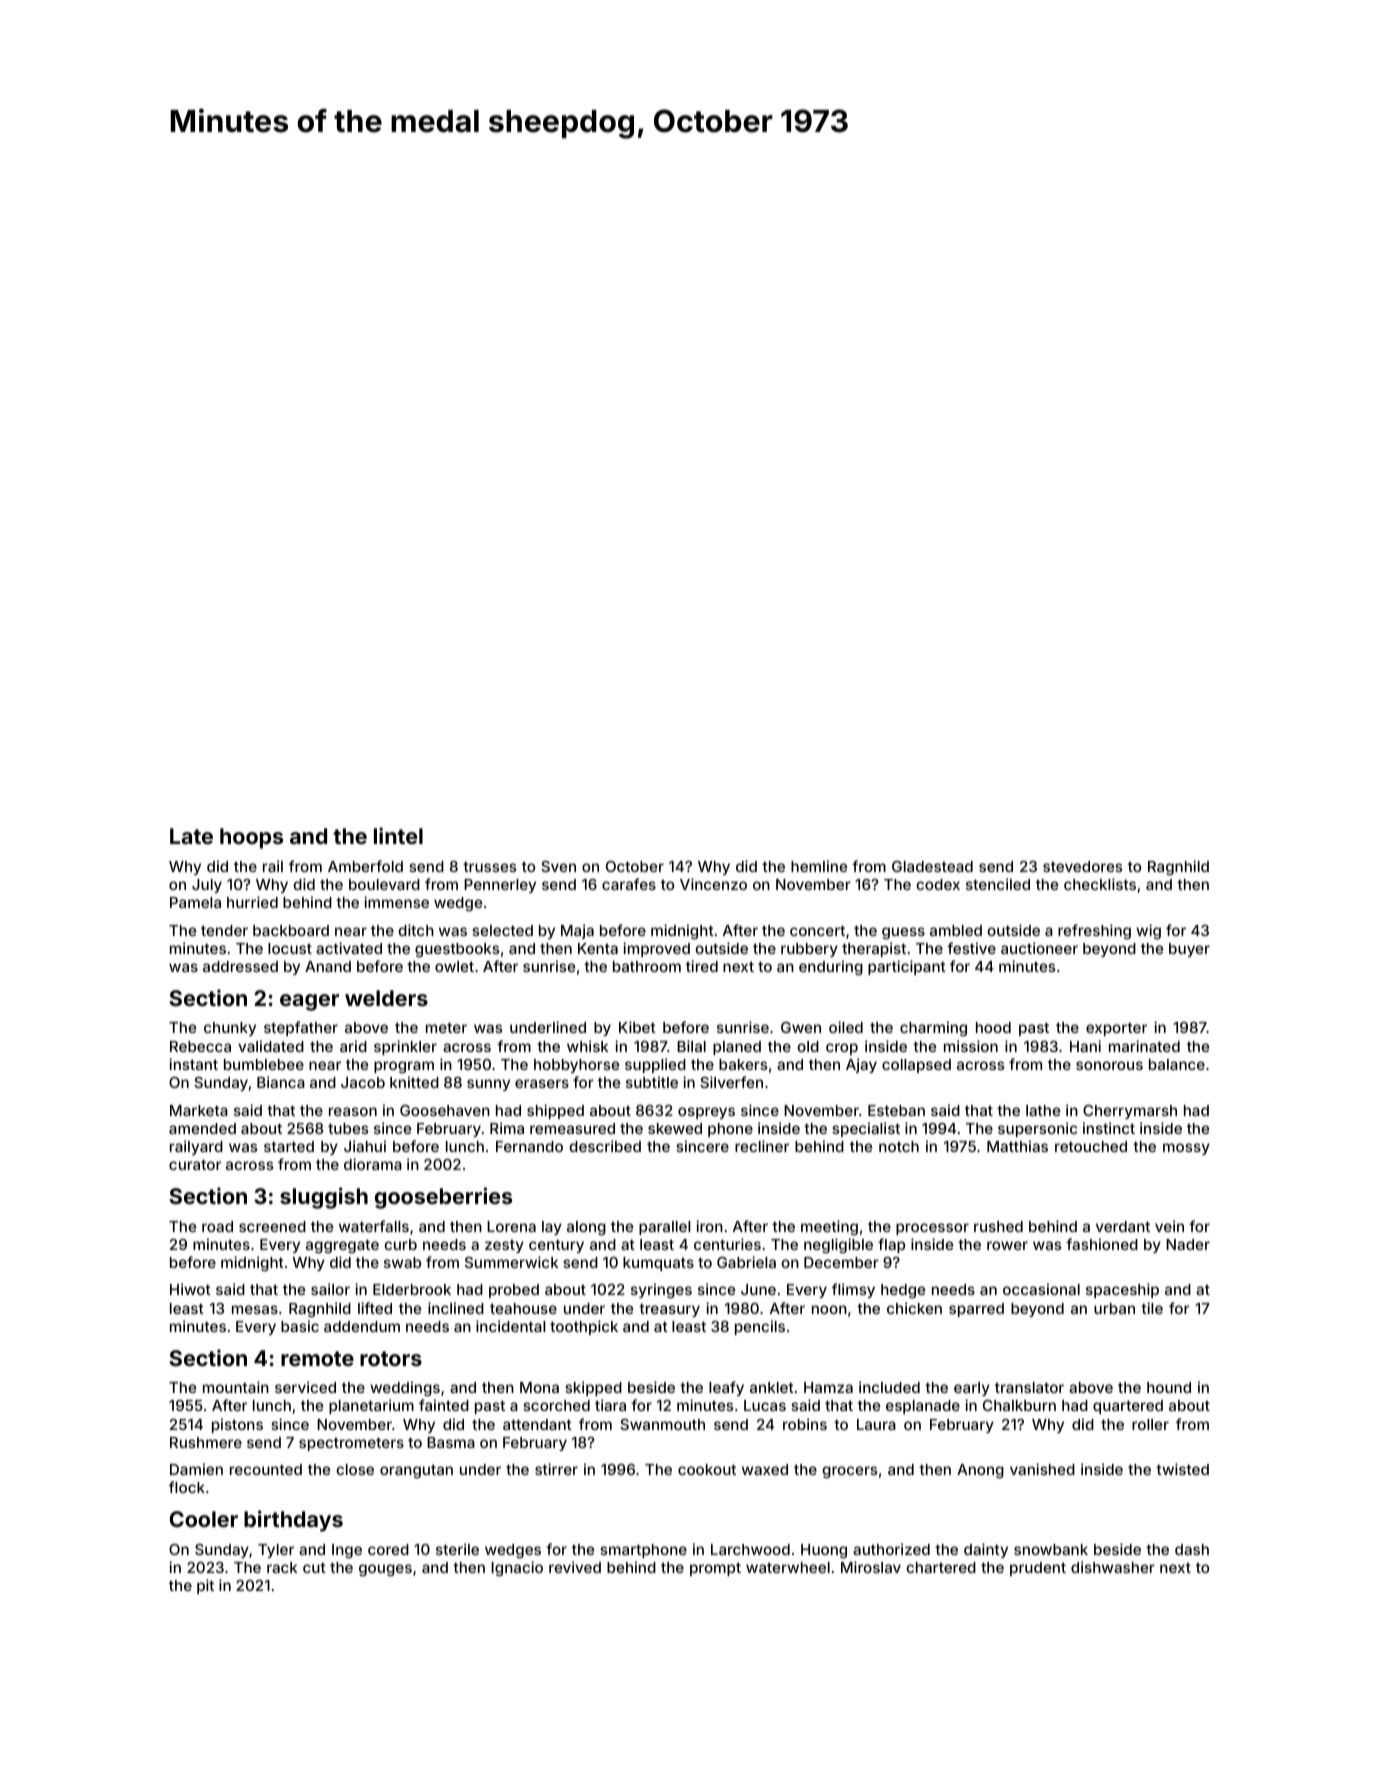  I want to click on stirrer, so click(556, 1469).
